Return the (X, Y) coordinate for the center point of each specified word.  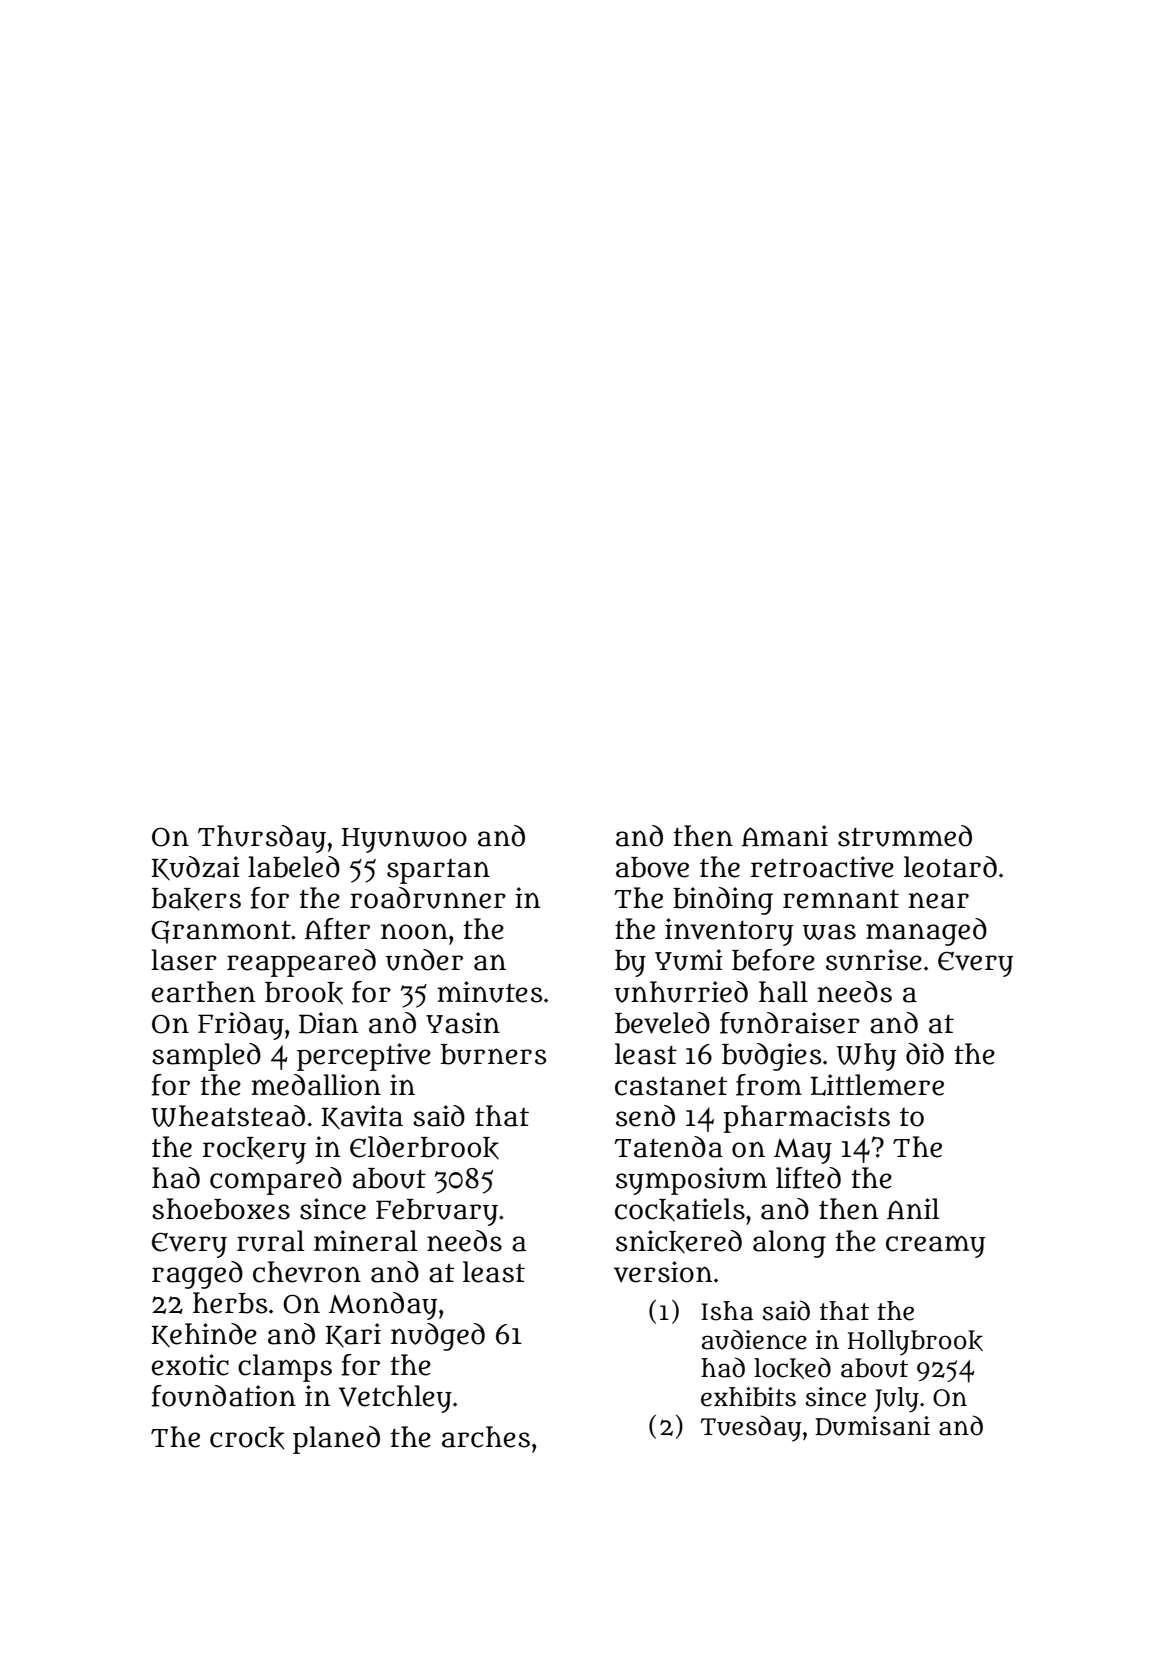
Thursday (262, 839)
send (645, 1116)
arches (486, 1437)
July (896, 1400)
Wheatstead (228, 1116)
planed (336, 1440)
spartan (438, 871)
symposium (691, 1181)
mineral (366, 1241)
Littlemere (877, 1085)
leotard (950, 867)
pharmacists (806, 1119)
